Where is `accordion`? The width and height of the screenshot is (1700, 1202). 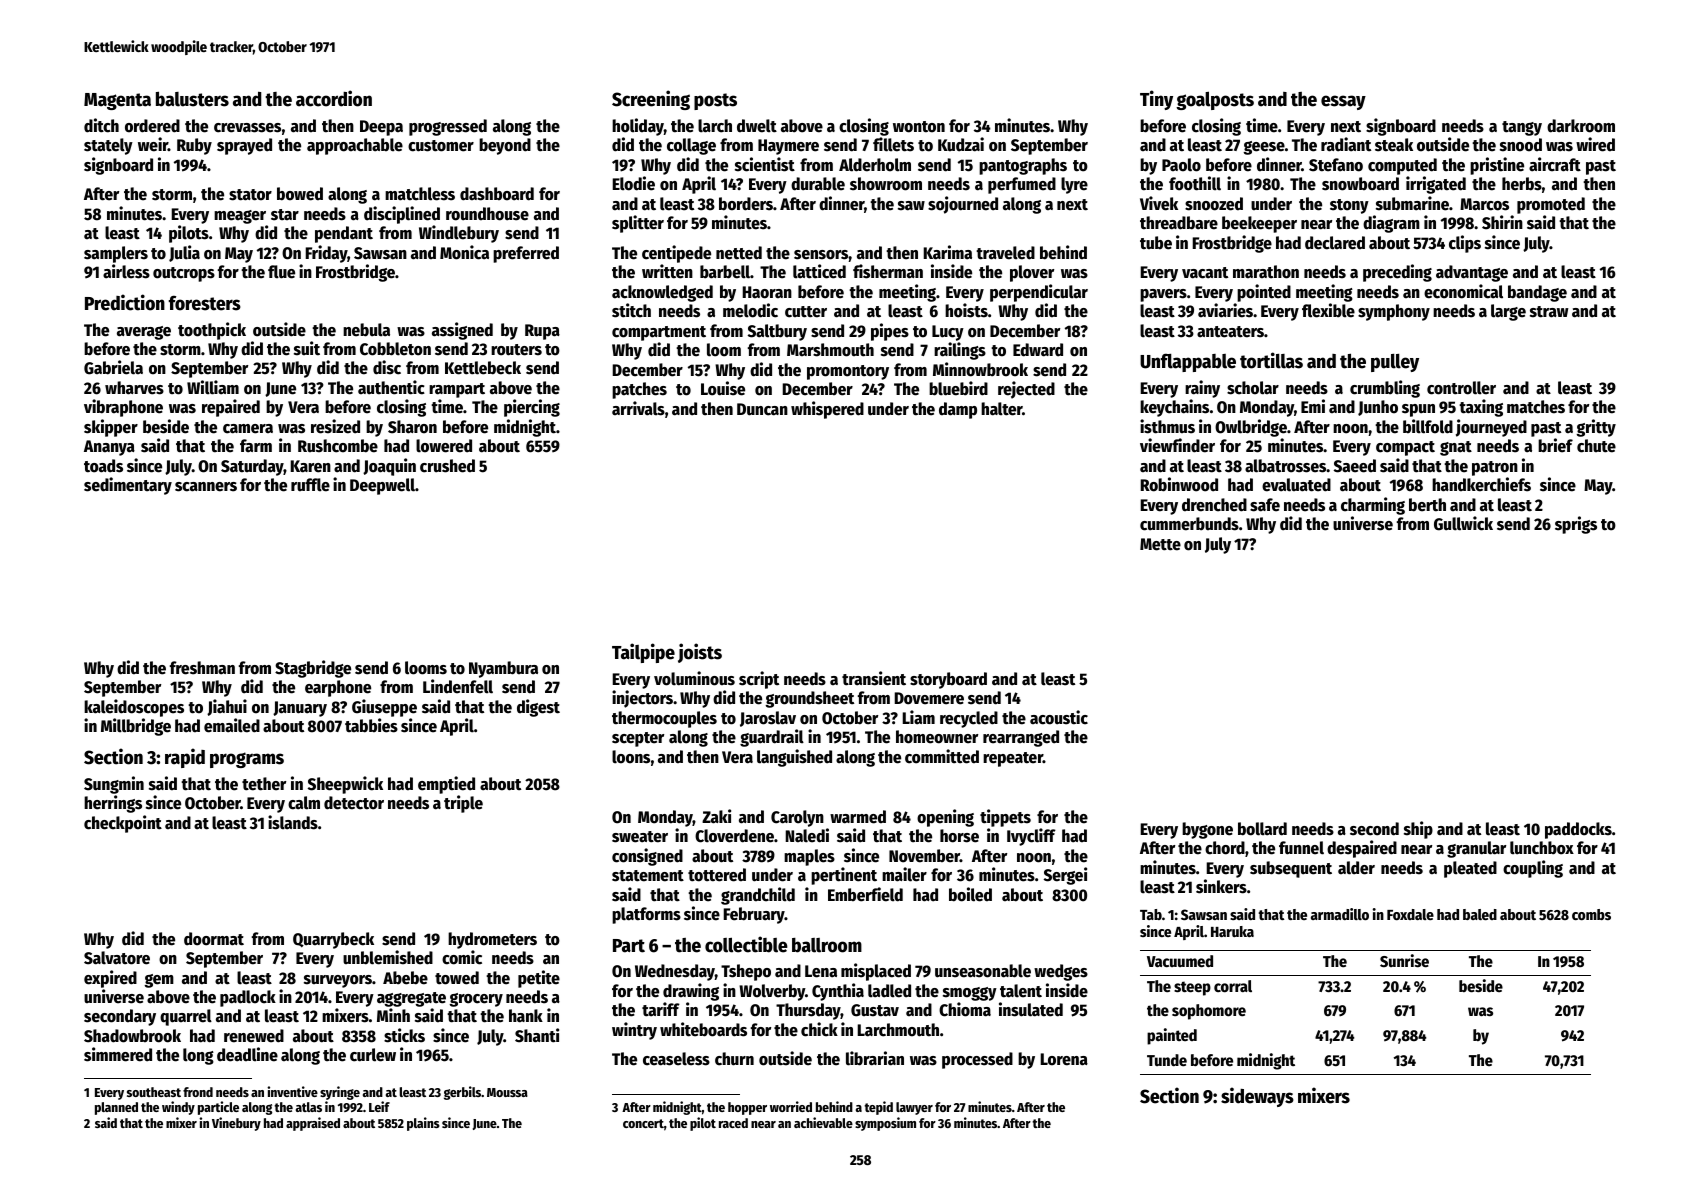 accordion is located at coordinates (334, 98).
